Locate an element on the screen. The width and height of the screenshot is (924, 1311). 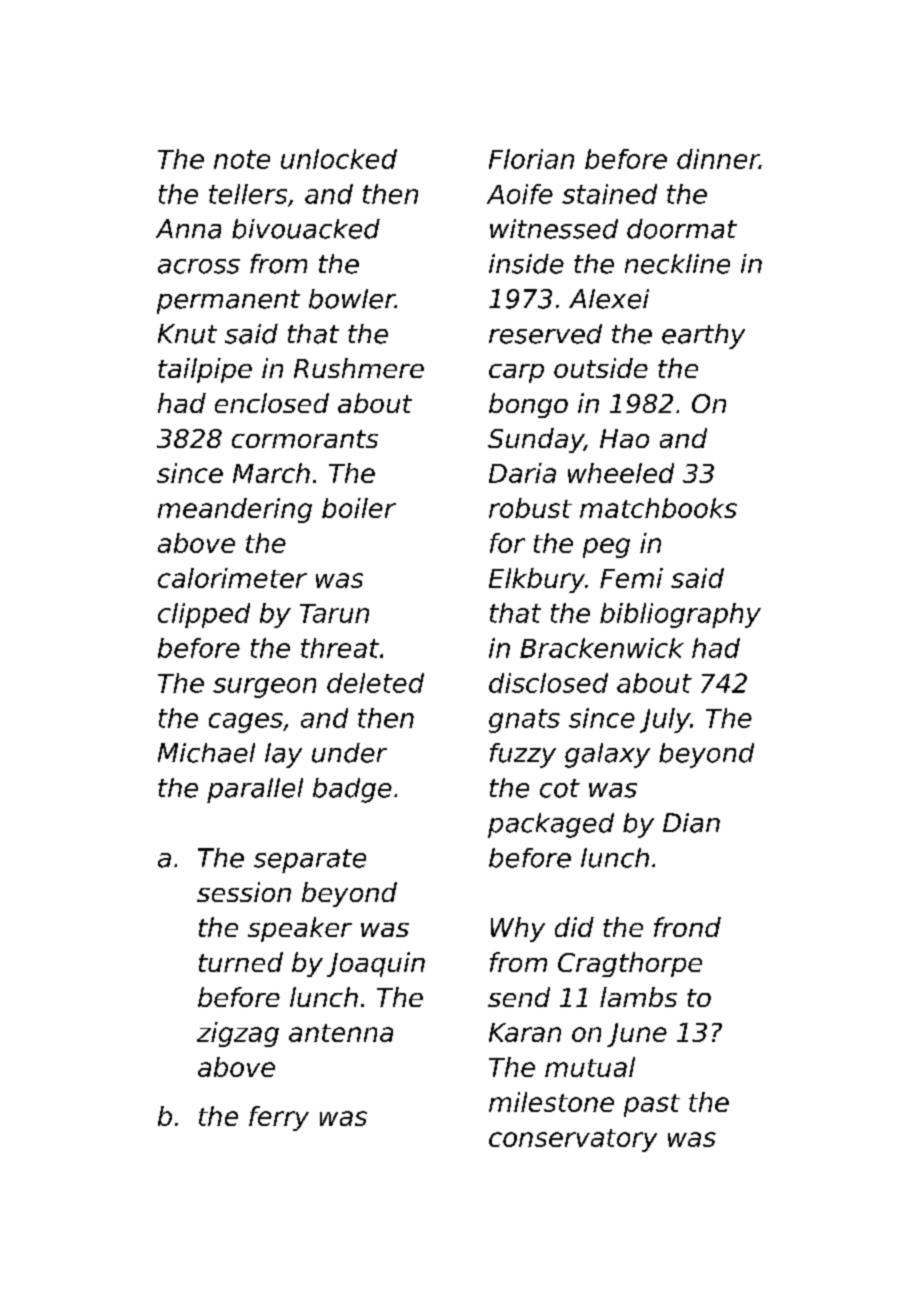
Tarun is located at coordinates (334, 613).
